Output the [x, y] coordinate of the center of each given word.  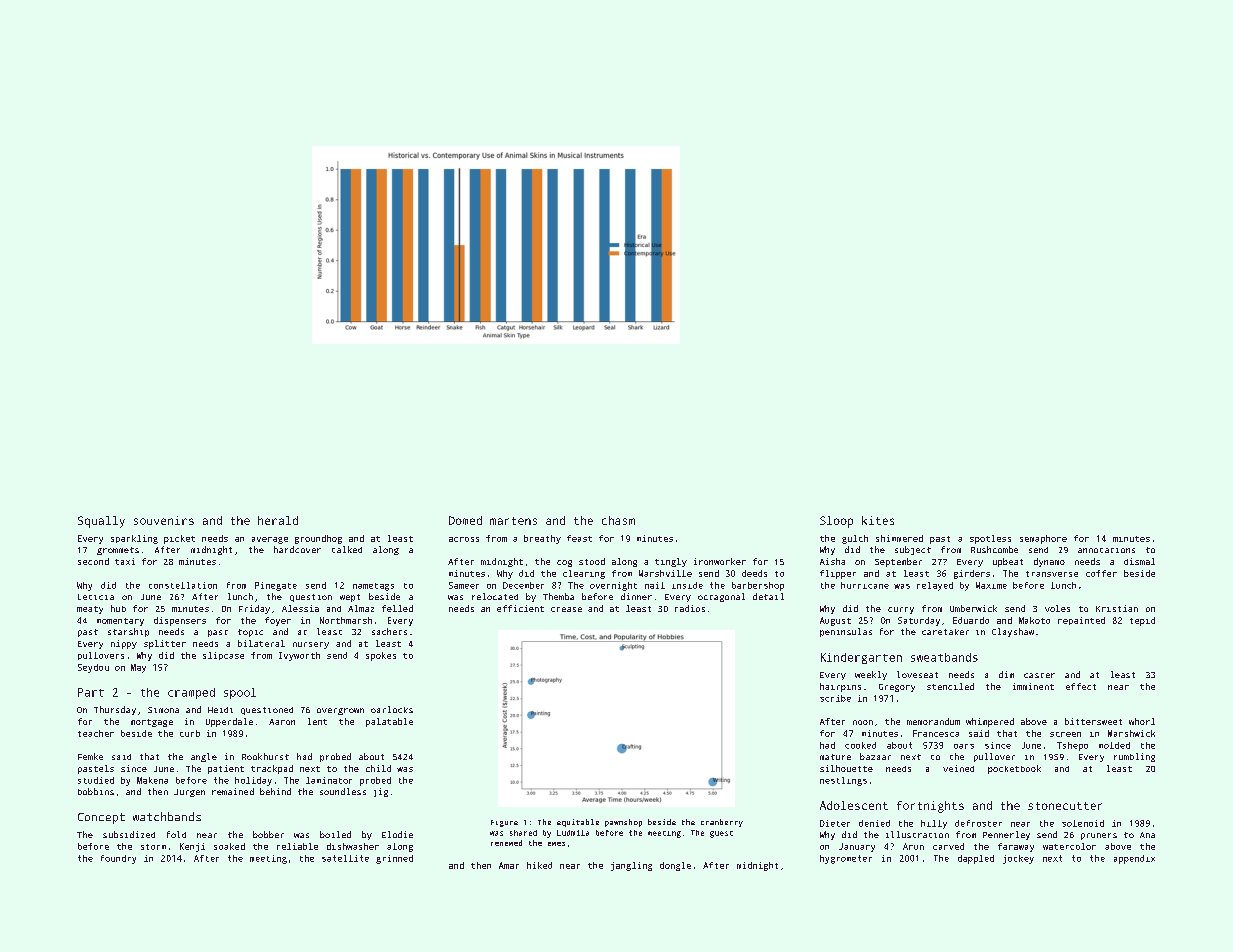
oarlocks [392, 709]
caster [1039, 675]
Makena [152, 780]
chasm [618, 520]
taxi [125, 561]
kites [878, 520]
